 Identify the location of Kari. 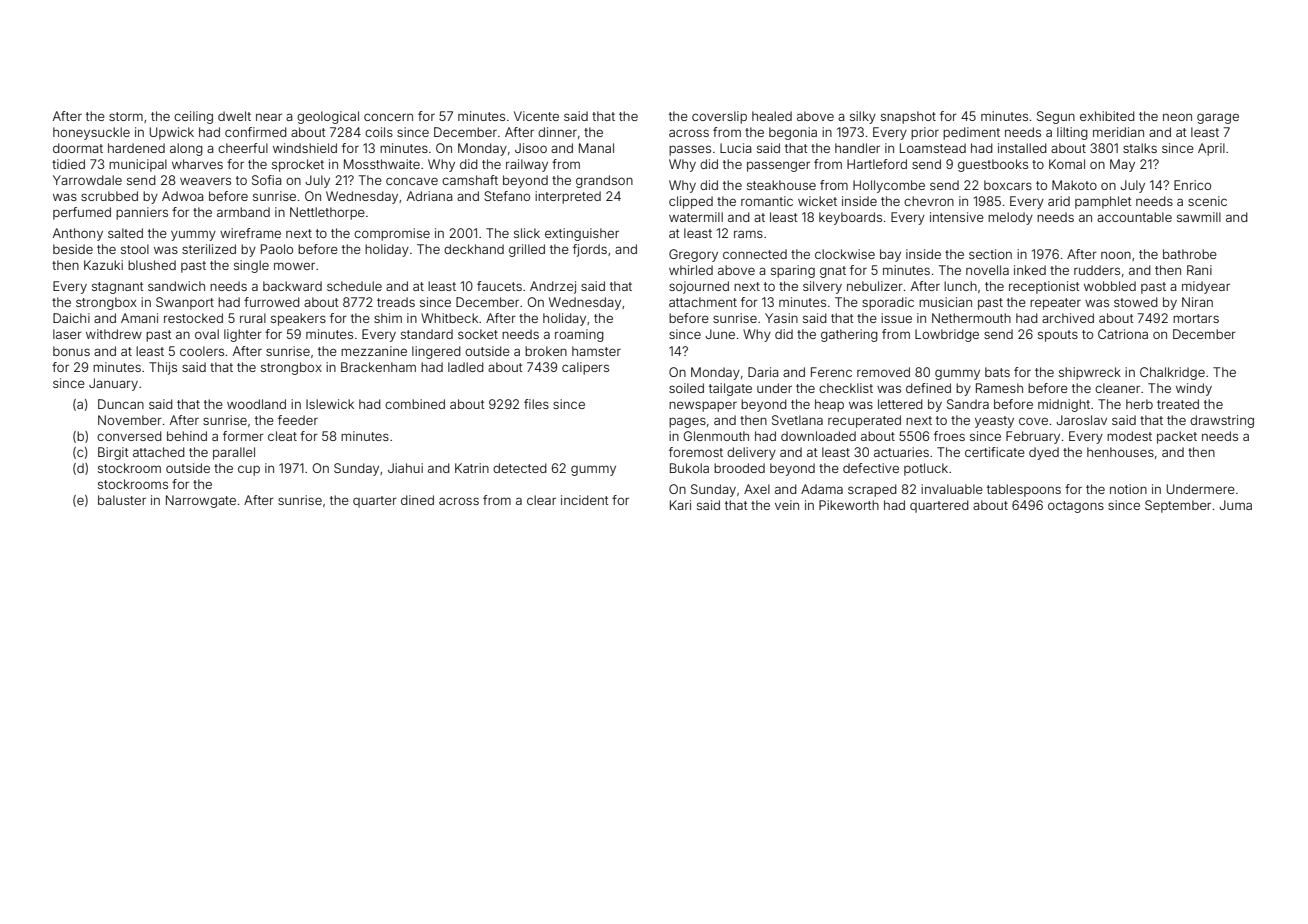
(680, 505).
